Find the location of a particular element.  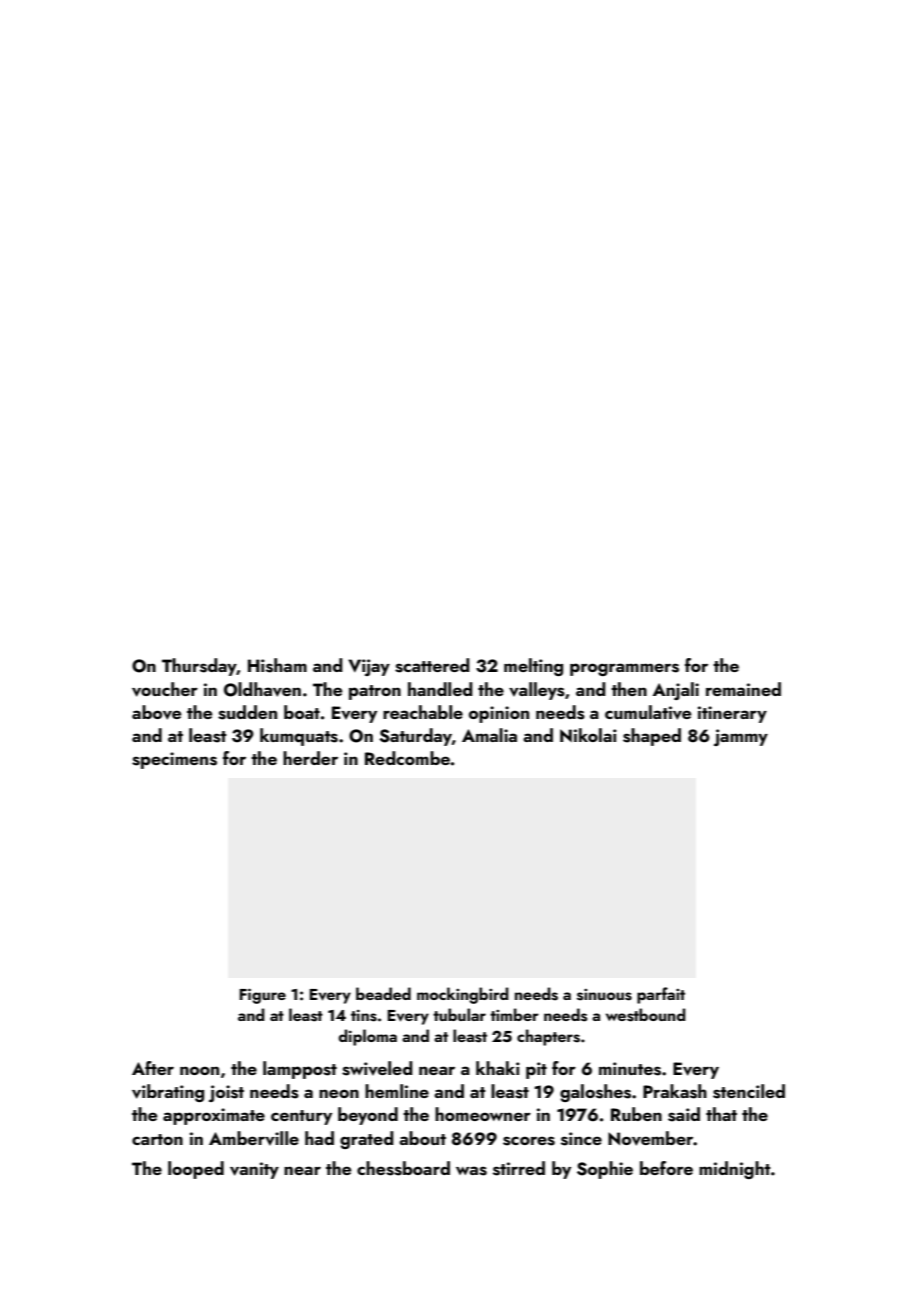

programmers is located at coordinates (624, 669).
